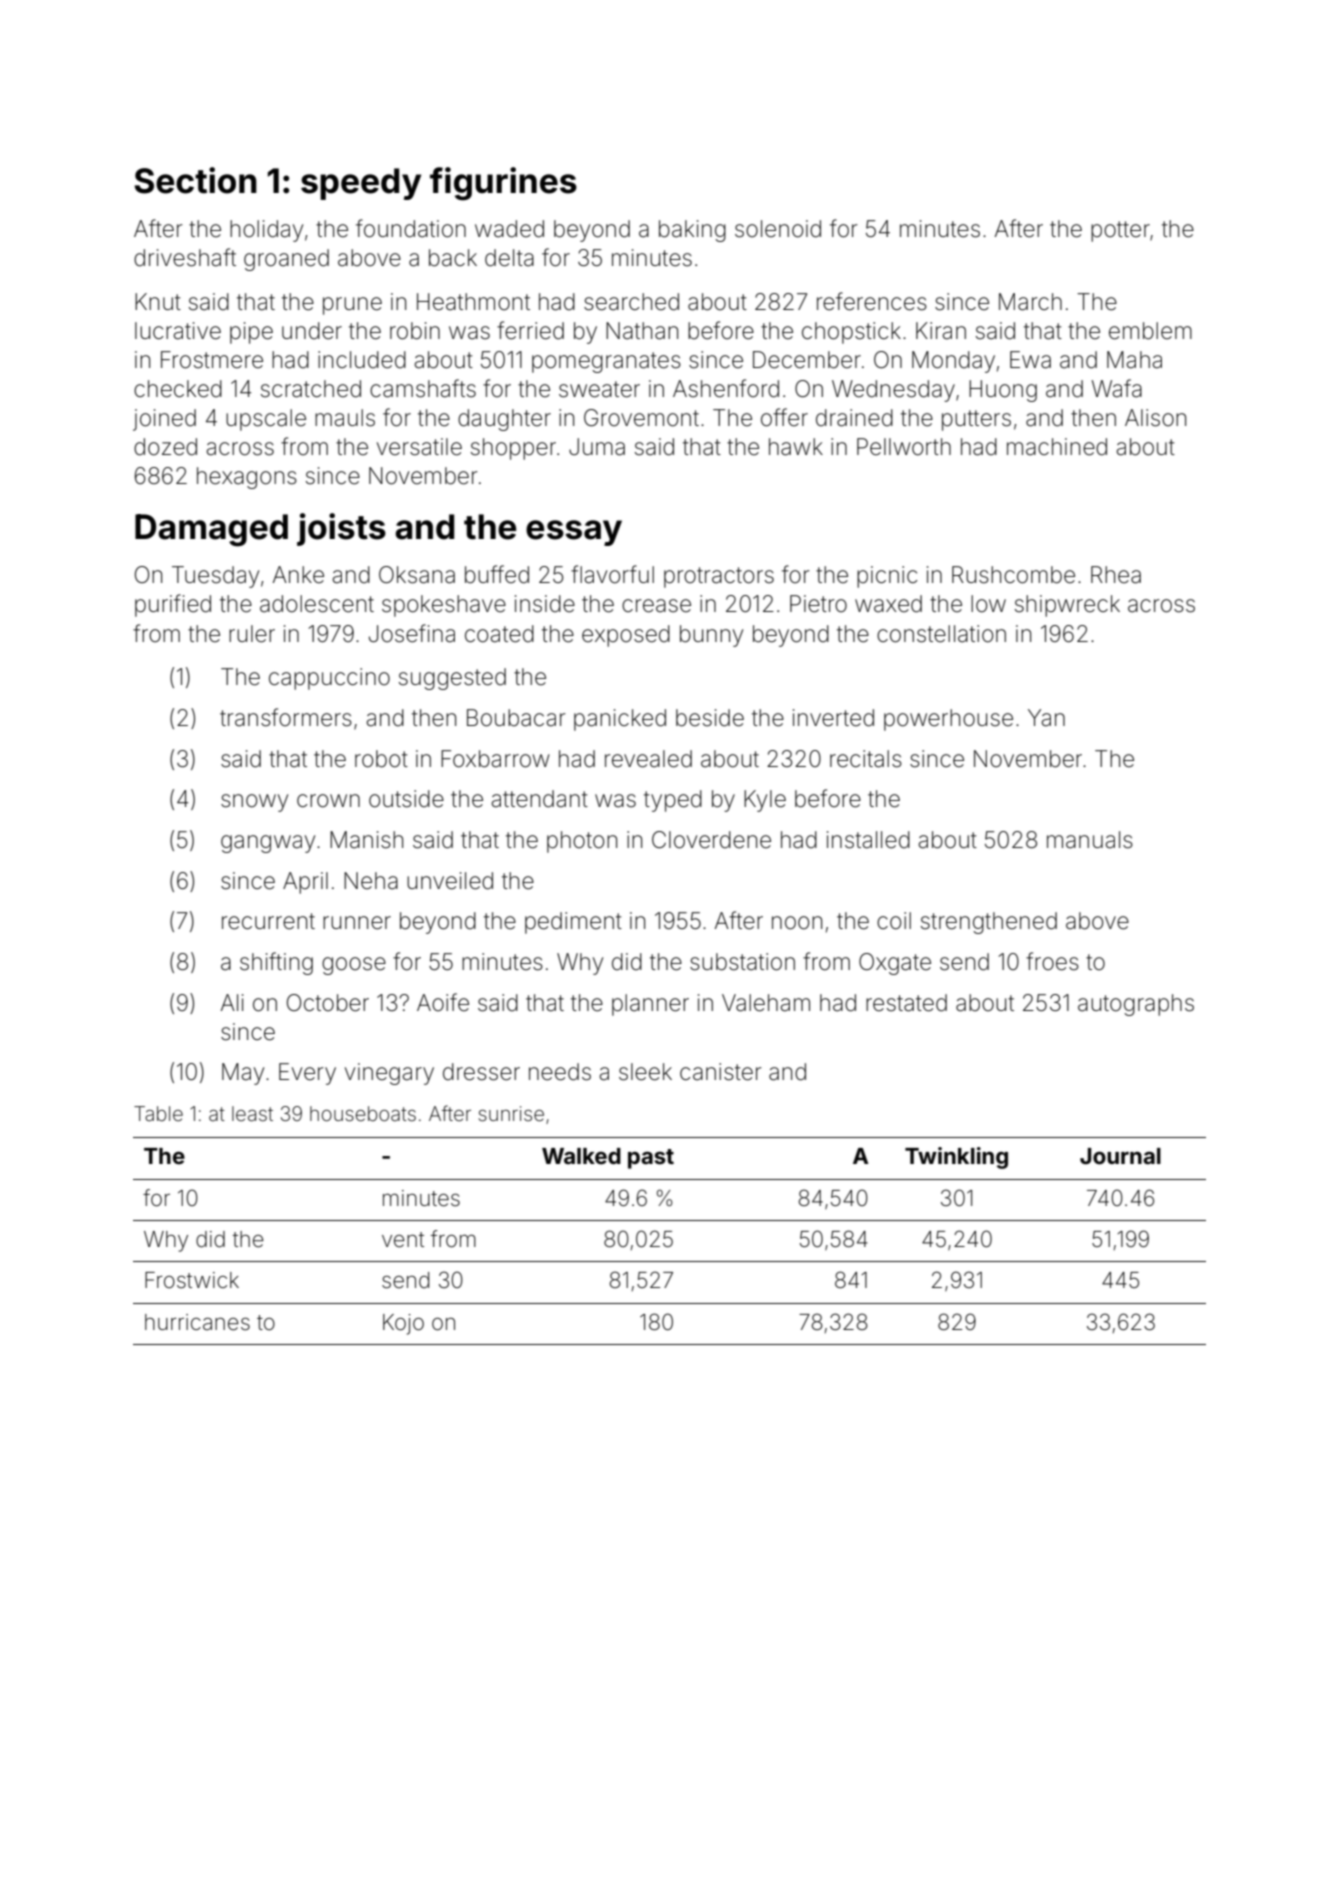 The width and height of the screenshot is (1340, 1895). Describe the element at coordinates (765, 801) in the screenshot. I see `Kyle` at that location.
